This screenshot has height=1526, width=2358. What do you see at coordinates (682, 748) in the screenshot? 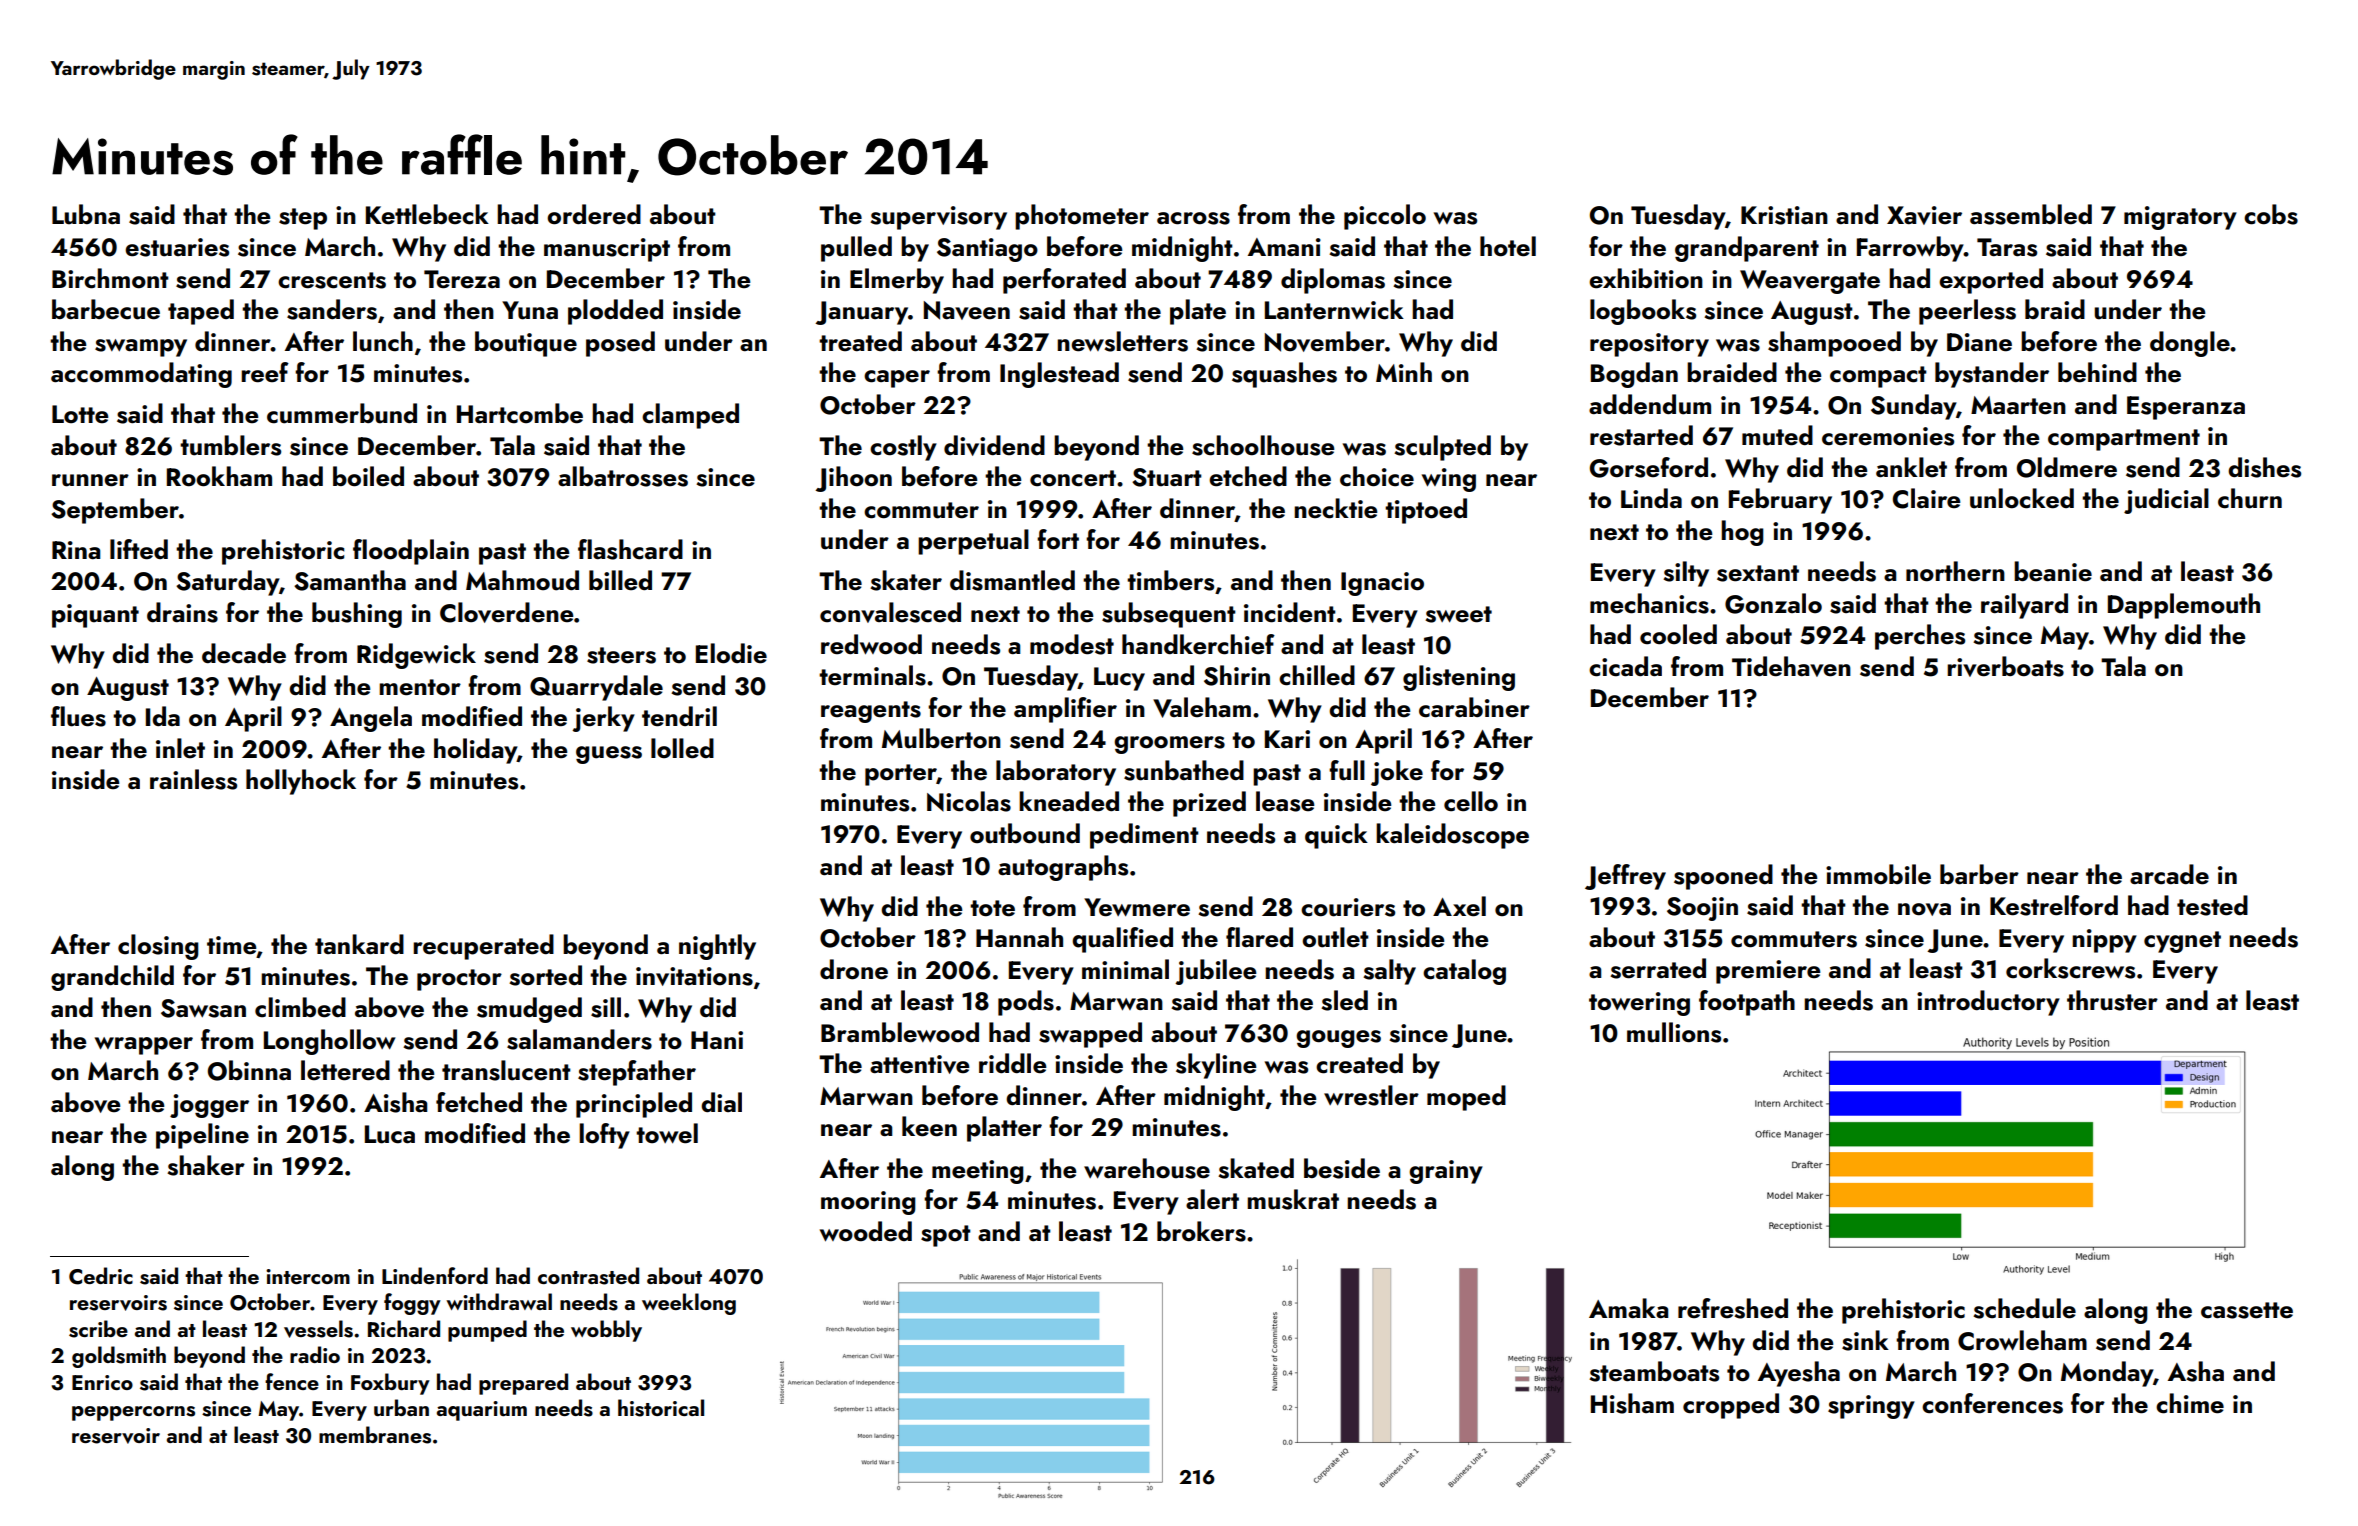
I see `lolled` at bounding box center [682, 748].
